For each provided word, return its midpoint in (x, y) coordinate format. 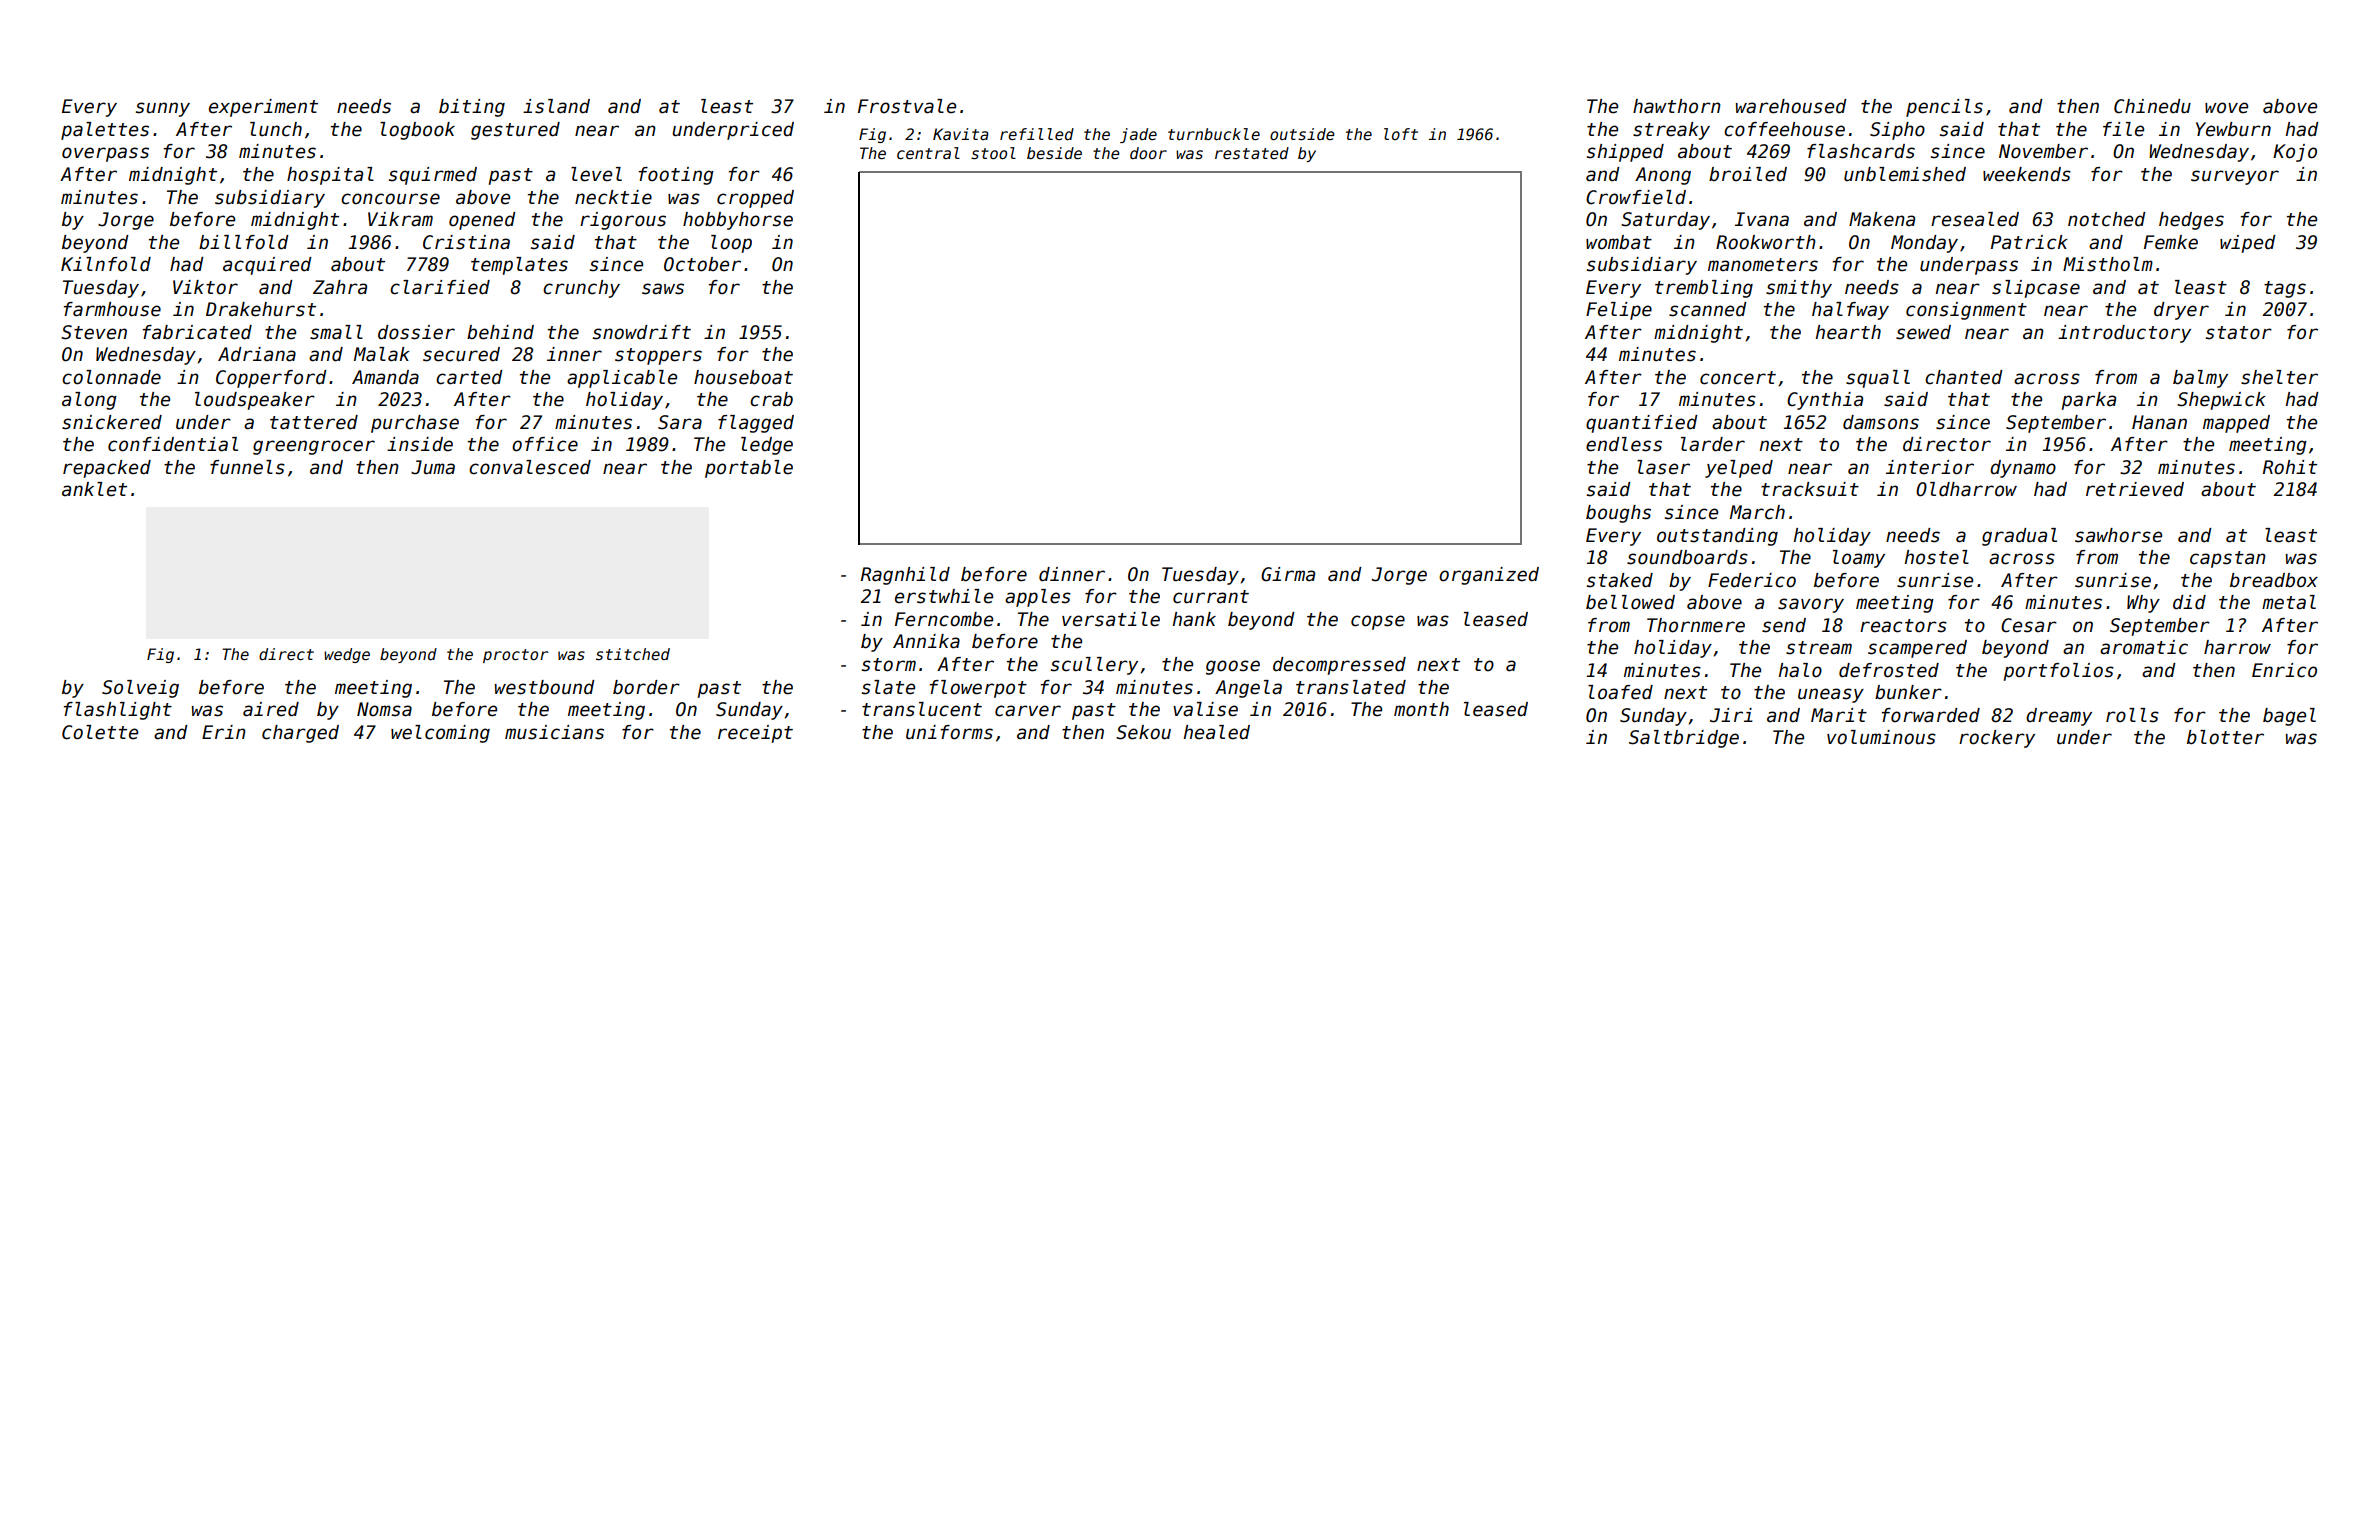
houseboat (743, 377)
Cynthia (1825, 401)
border (646, 687)
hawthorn (1677, 106)
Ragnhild (905, 576)
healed (1217, 732)
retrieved (2135, 489)
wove (2226, 108)
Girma (1288, 574)
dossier (416, 332)
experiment (263, 108)
